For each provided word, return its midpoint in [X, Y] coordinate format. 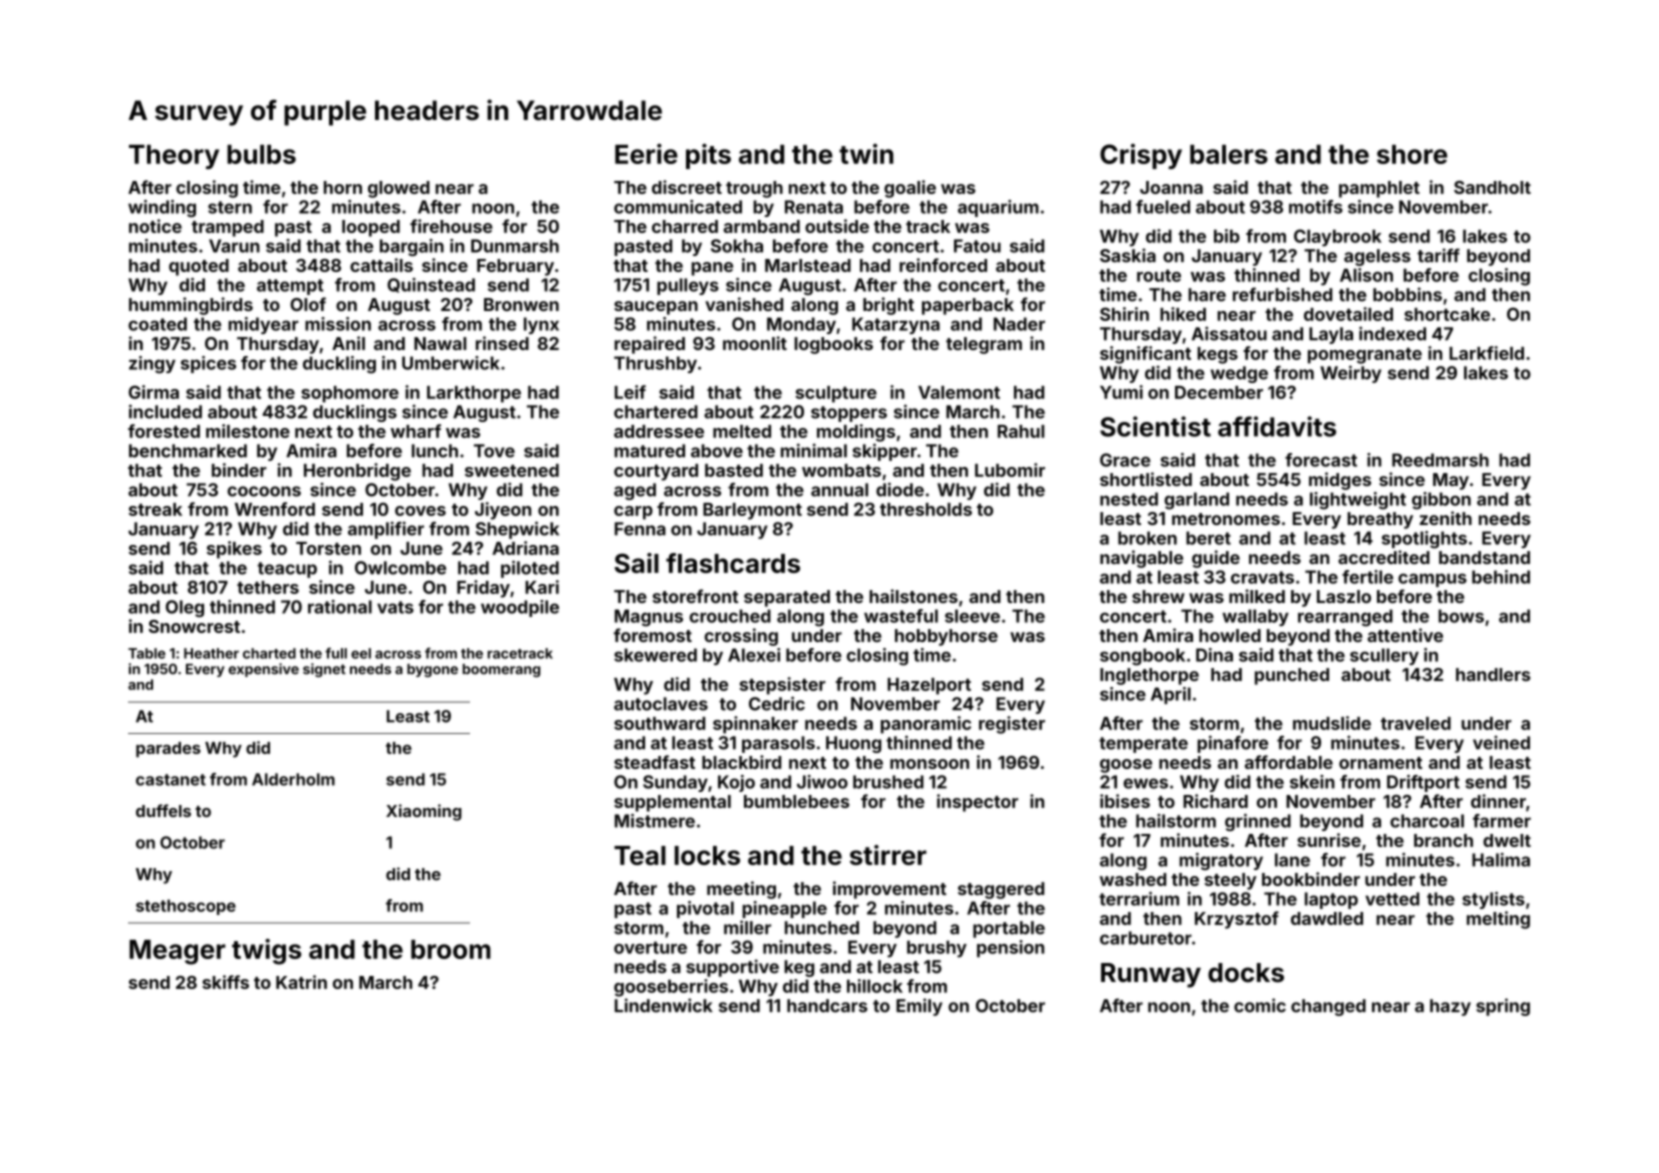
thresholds [926, 509]
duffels [163, 810]
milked [1257, 596]
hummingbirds [191, 306]
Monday [801, 325]
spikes [234, 550]
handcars [827, 1006]
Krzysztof [1237, 920]
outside [837, 226]
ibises [1125, 801]
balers [1229, 154]
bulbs [261, 154]
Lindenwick [664, 1005]
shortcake [1447, 314]
